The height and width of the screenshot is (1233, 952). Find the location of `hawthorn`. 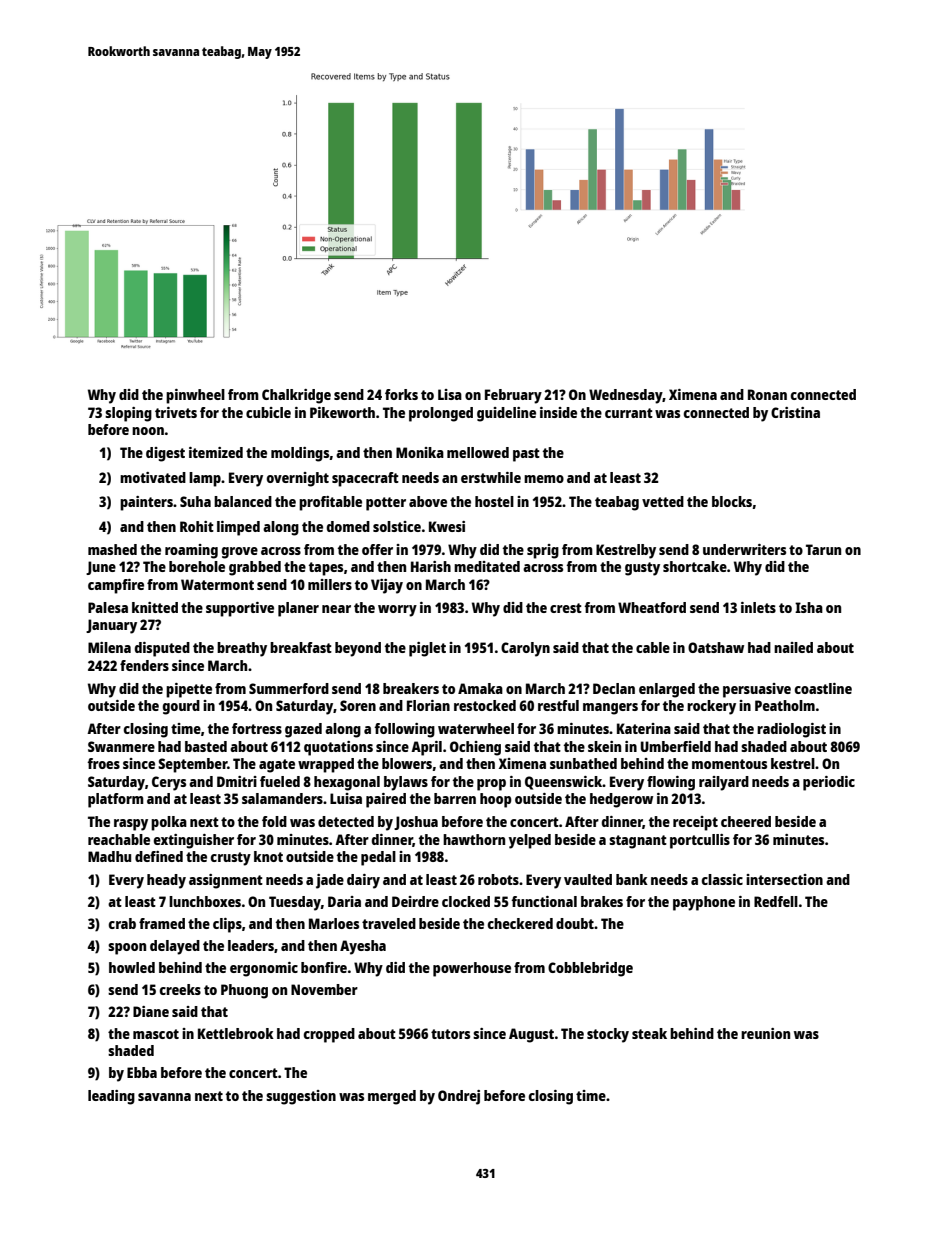

hawthorn is located at coordinates (474, 839).
